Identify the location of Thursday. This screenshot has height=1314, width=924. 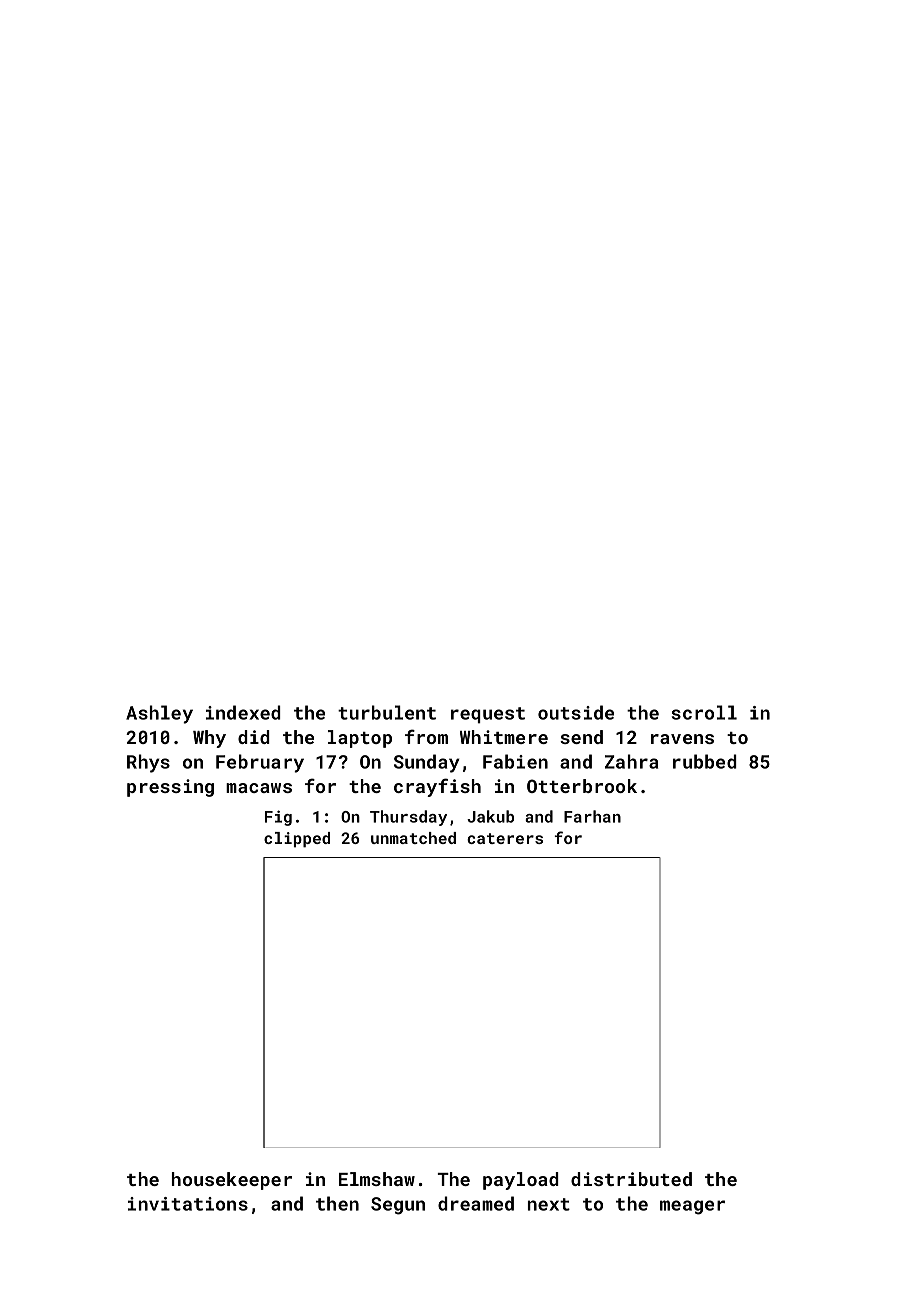
(408, 818).
